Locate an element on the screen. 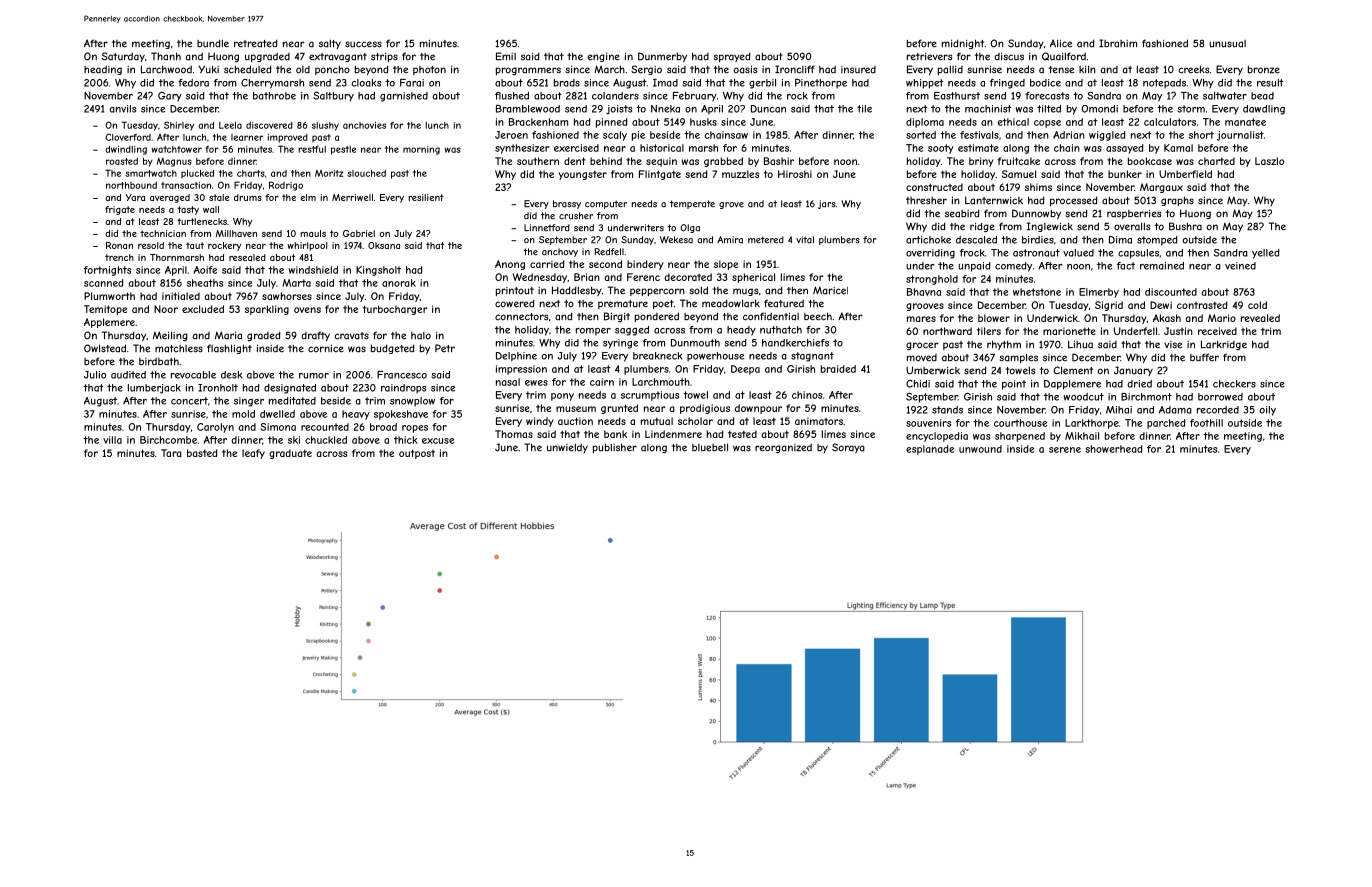 This screenshot has width=1372, height=887. Tara is located at coordinates (171, 453).
